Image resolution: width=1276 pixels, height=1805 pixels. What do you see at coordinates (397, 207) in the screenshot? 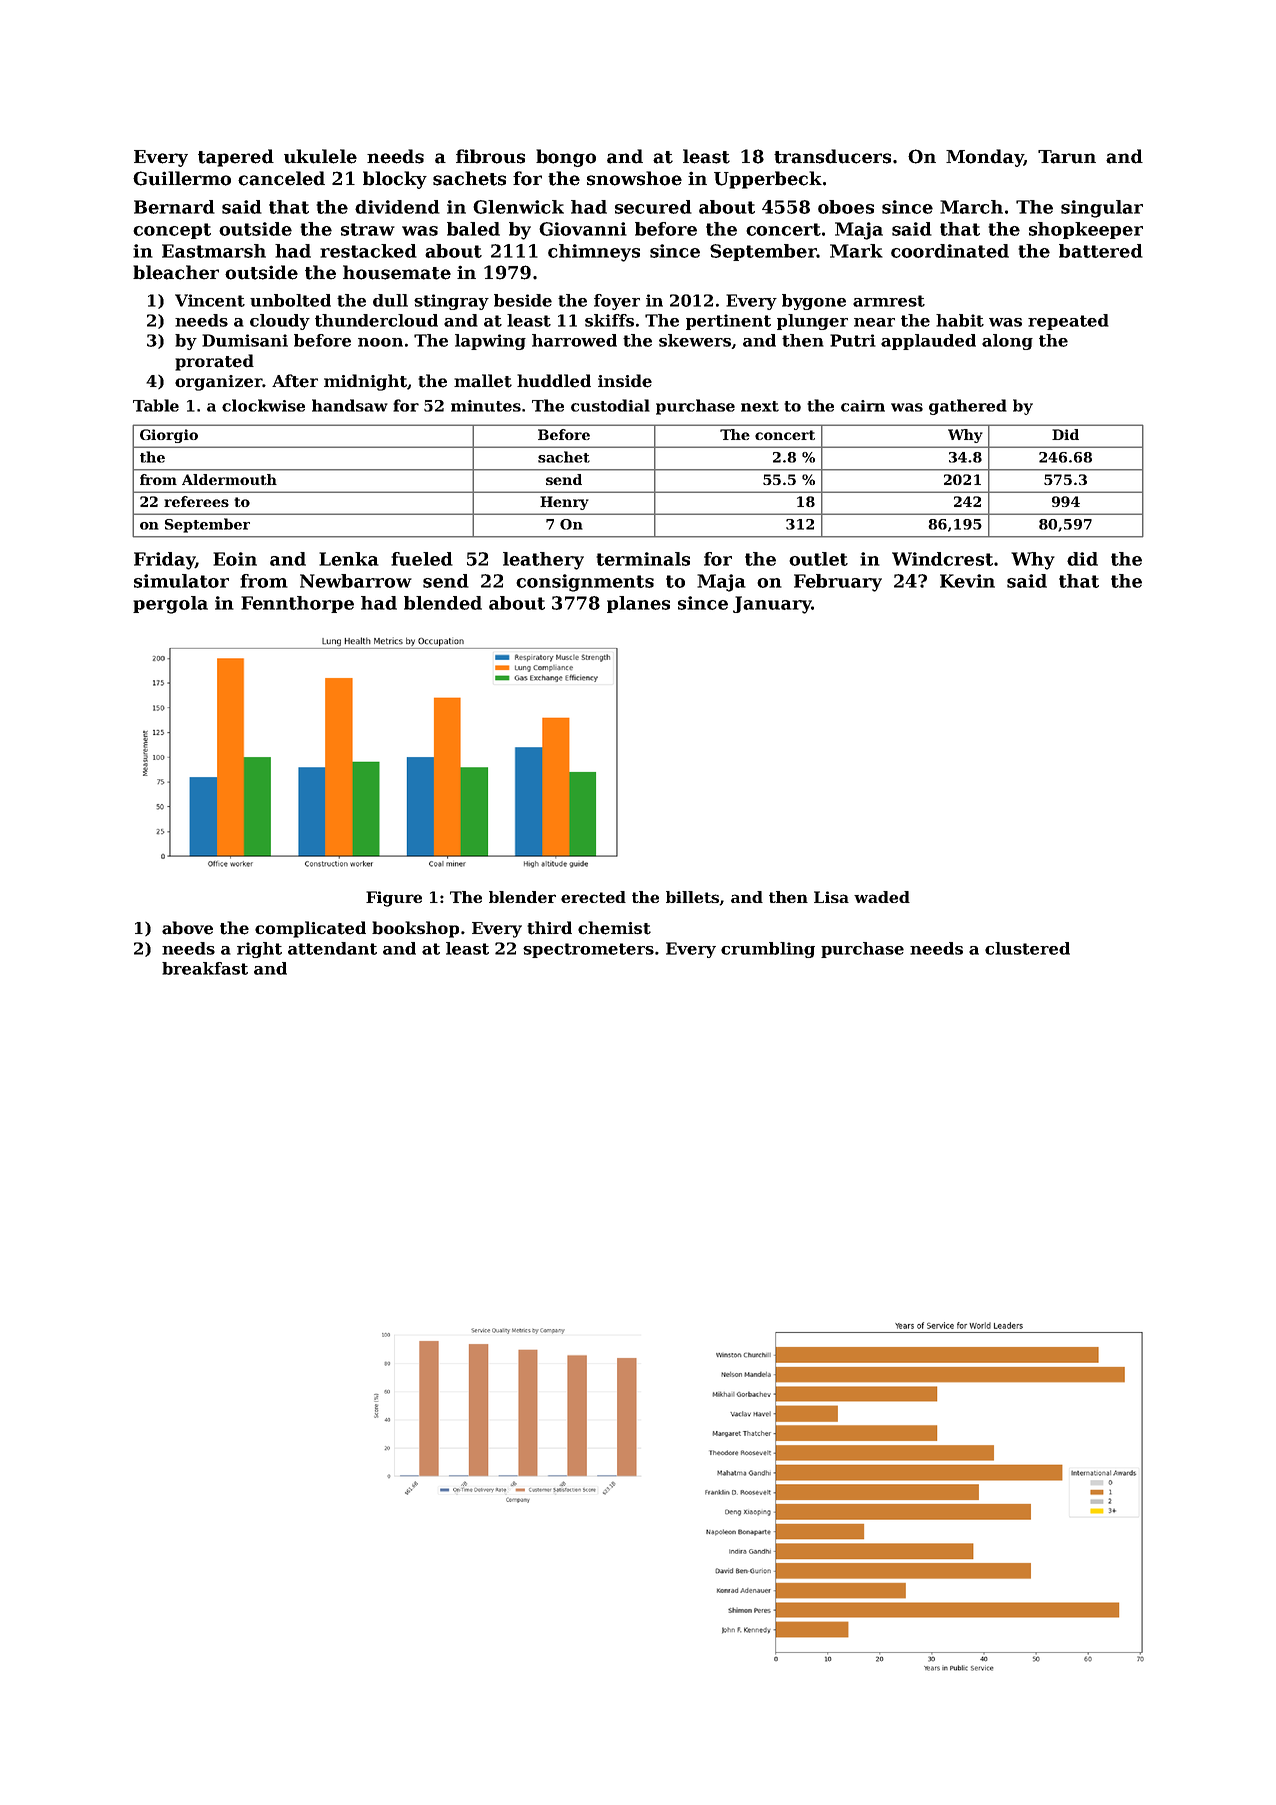
I see `dividend` at bounding box center [397, 207].
